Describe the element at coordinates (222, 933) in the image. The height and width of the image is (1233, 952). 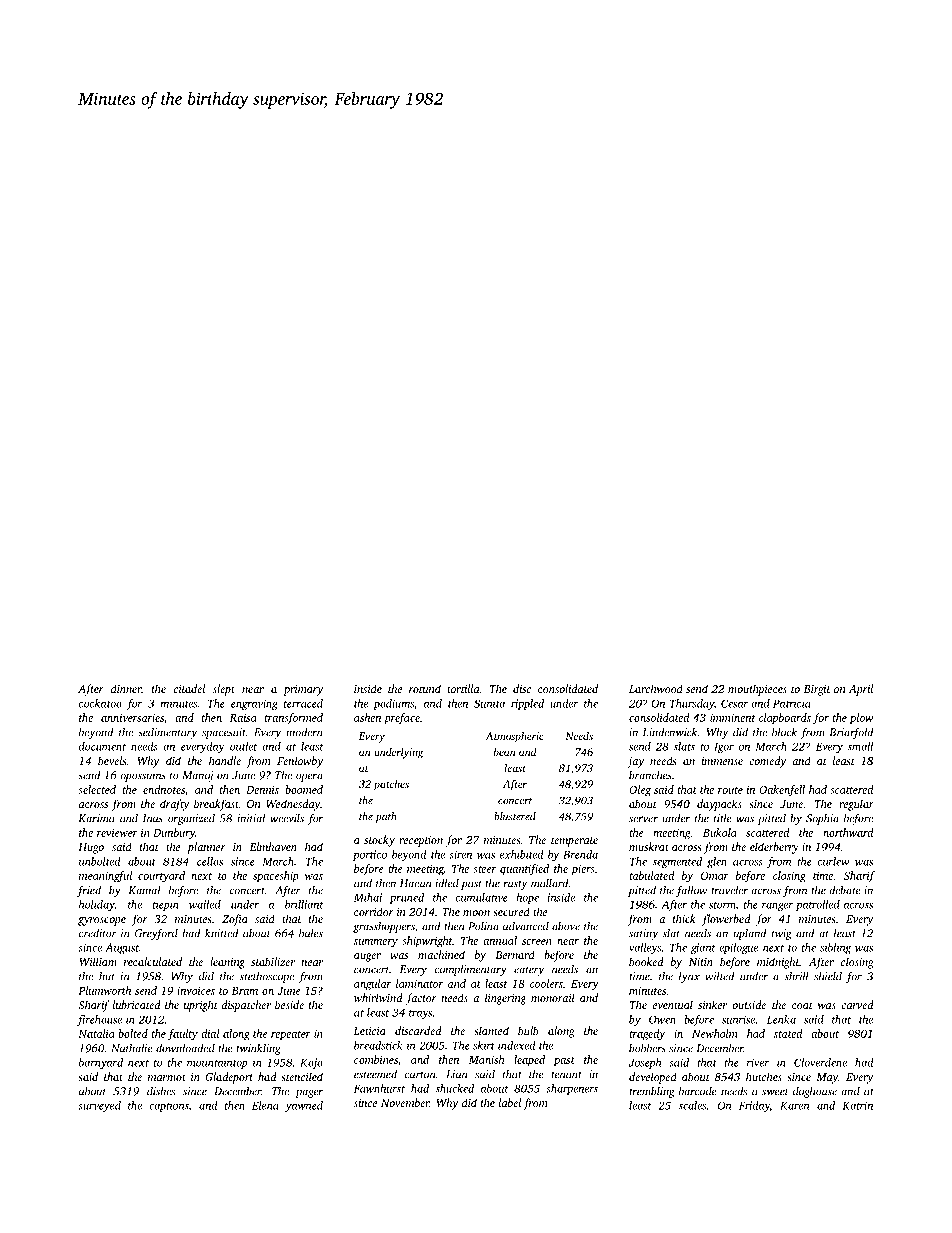
I see `knitted` at that location.
